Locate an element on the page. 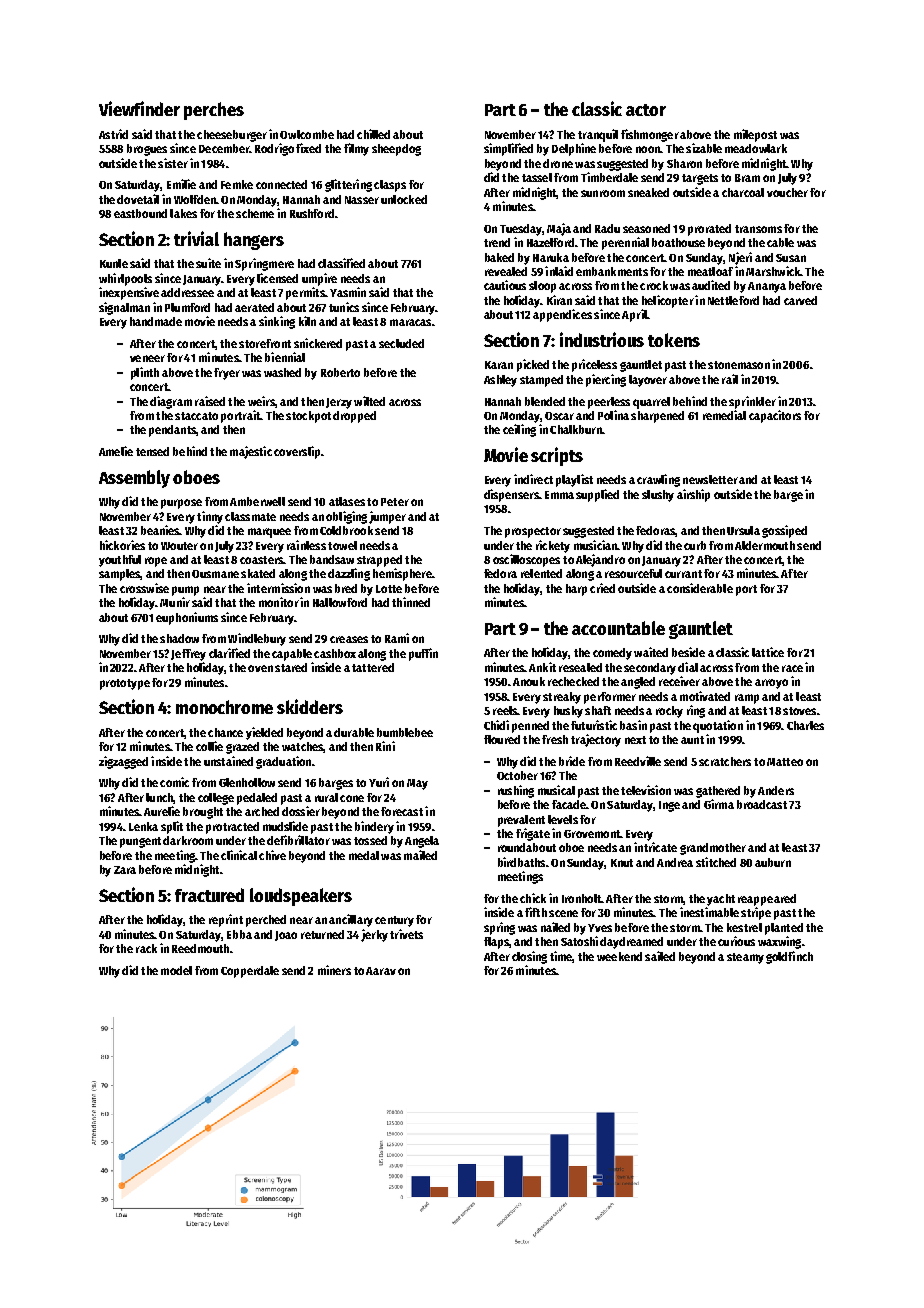 The image size is (924, 1308). wilted is located at coordinates (369, 401).
